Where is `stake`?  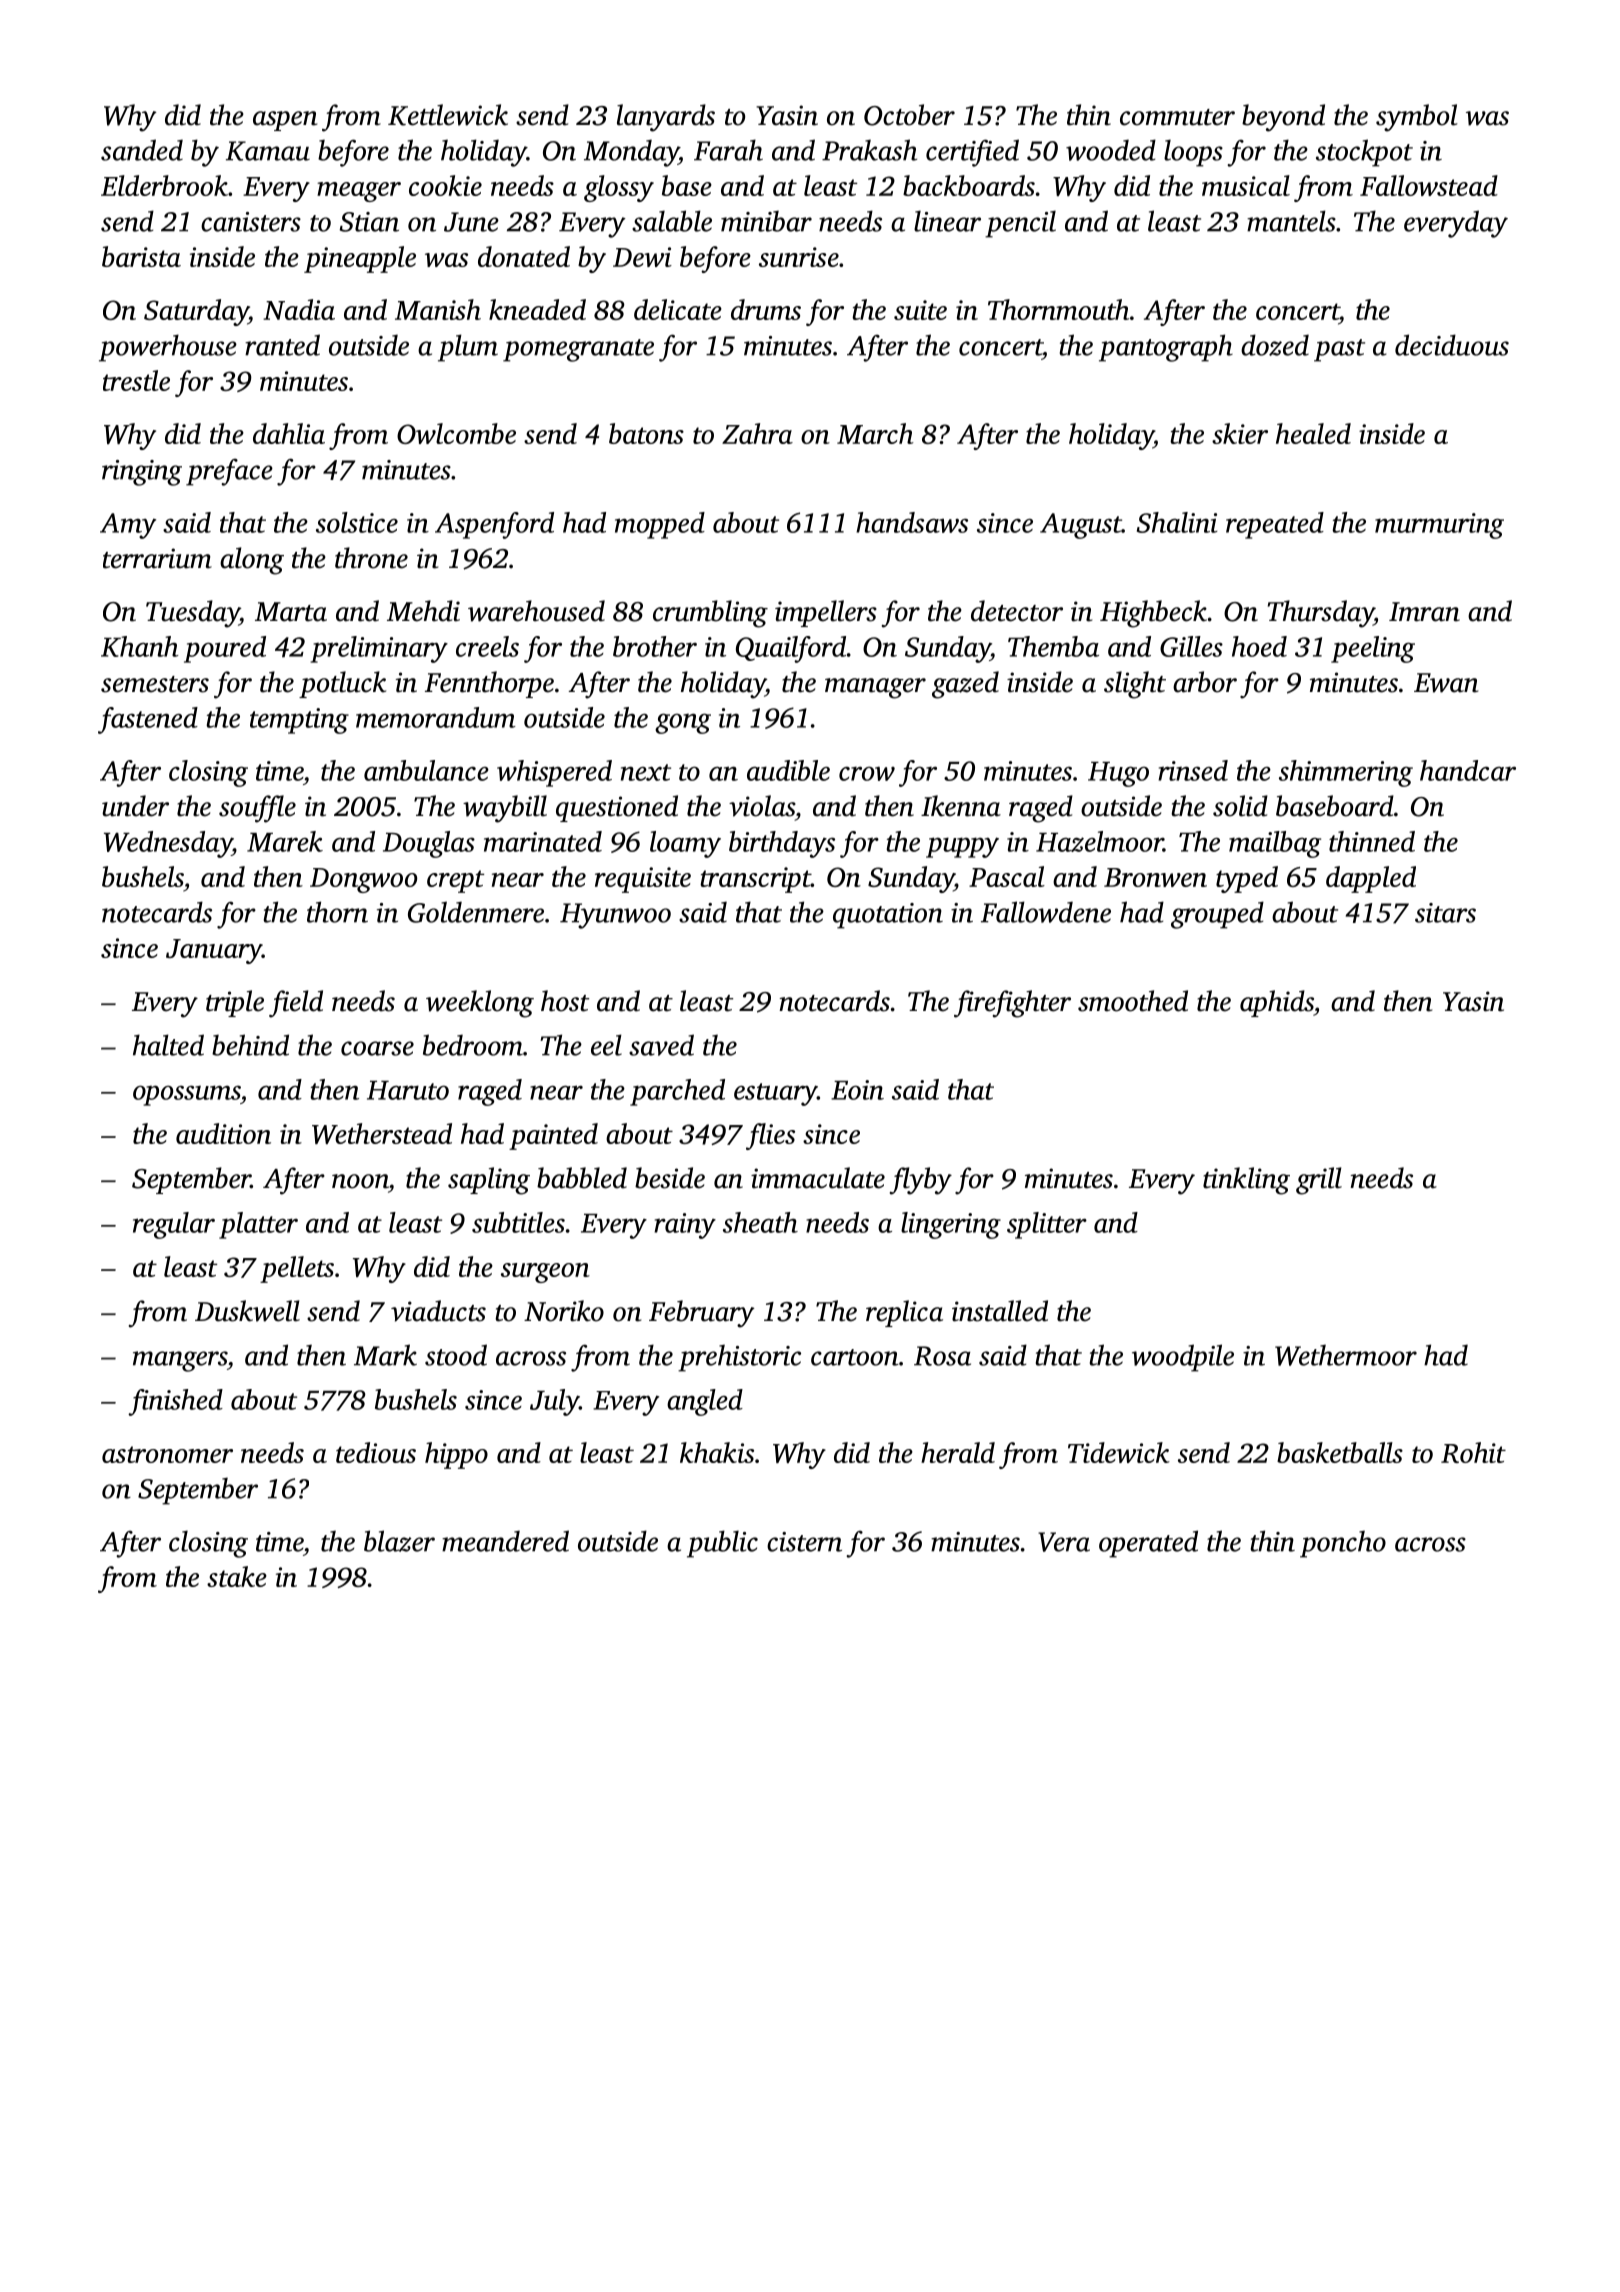 stake is located at coordinates (237, 1576).
